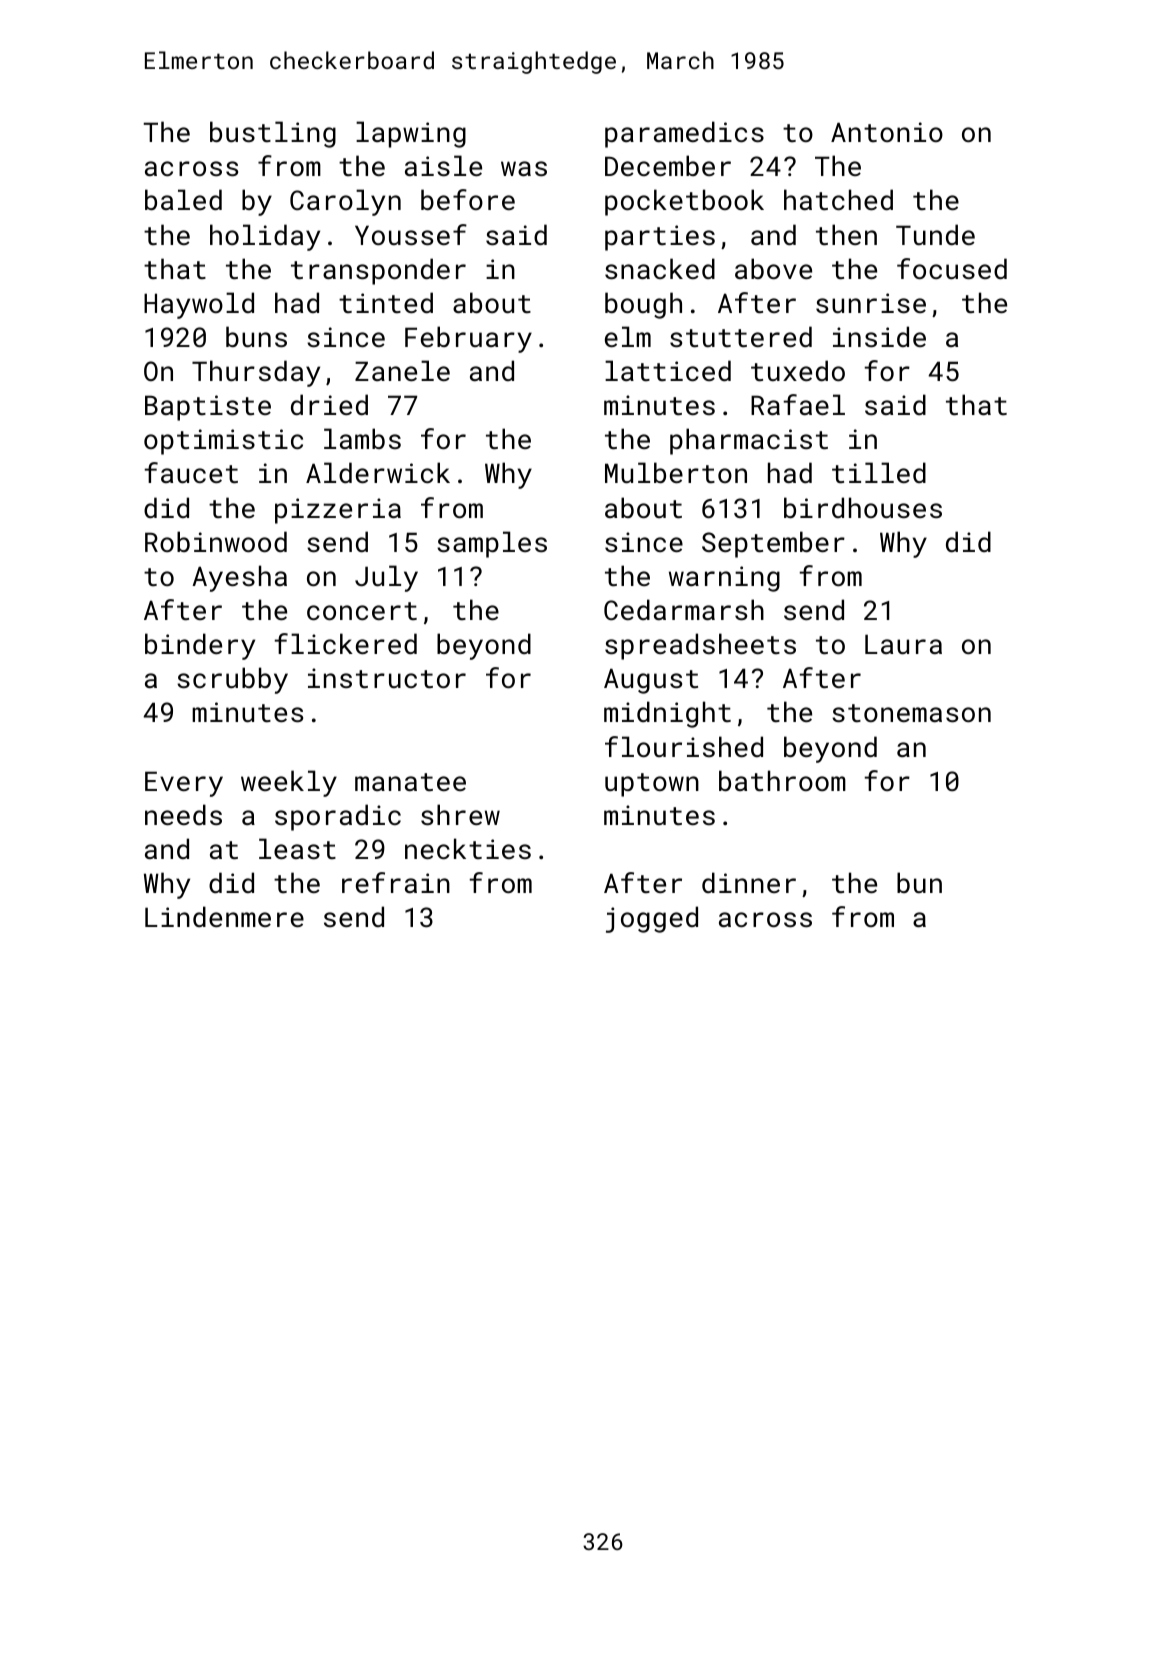 This screenshot has height=1654, width=1165. What do you see at coordinates (216, 541) in the screenshot?
I see `Robinwood` at bounding box center [216, 541].
